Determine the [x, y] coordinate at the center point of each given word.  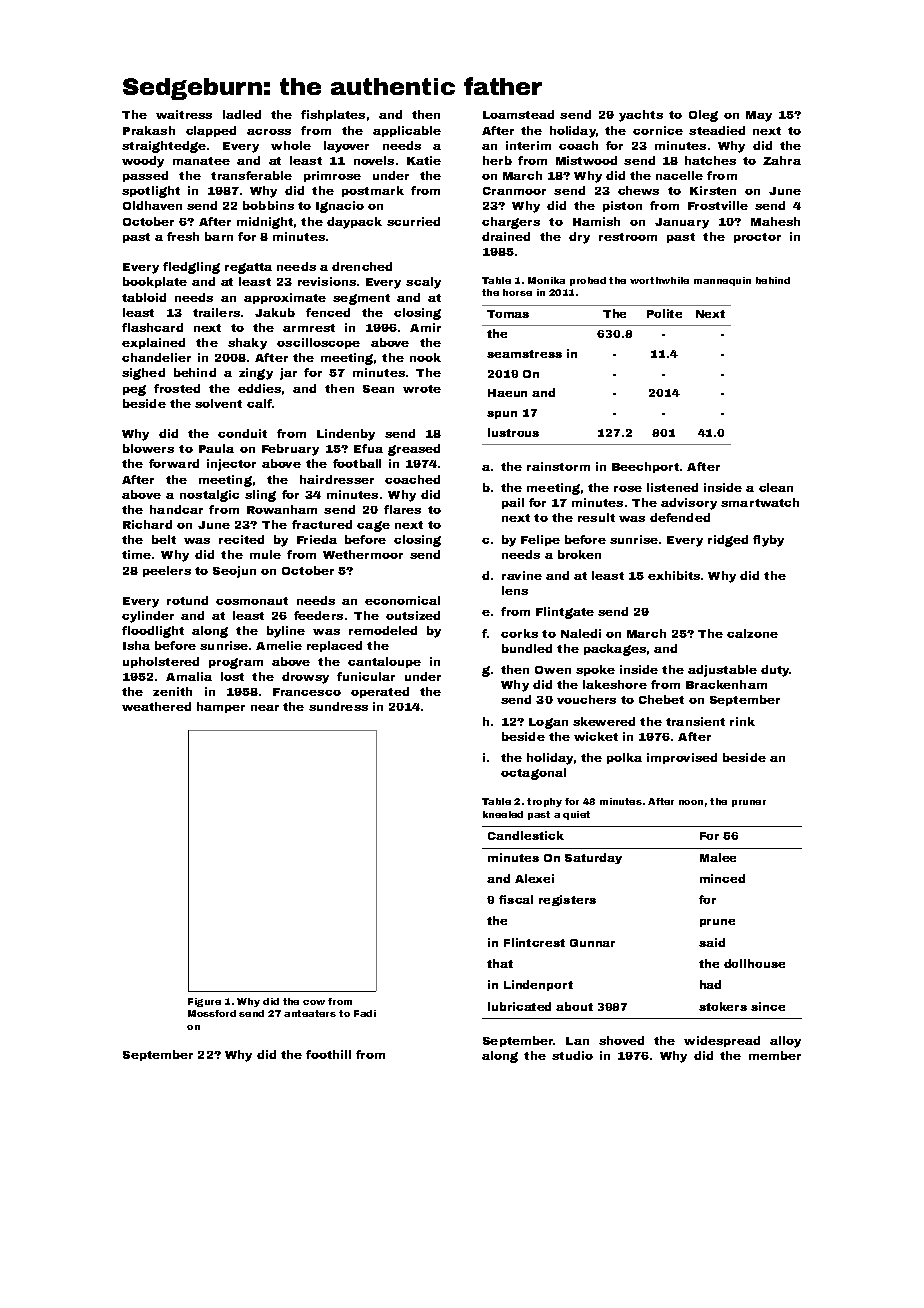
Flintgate [565, 613]
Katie [424, 160]
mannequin [722, 281]
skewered [604, 721]
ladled [242, 114]
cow [314, 1002]
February [290, 450]
